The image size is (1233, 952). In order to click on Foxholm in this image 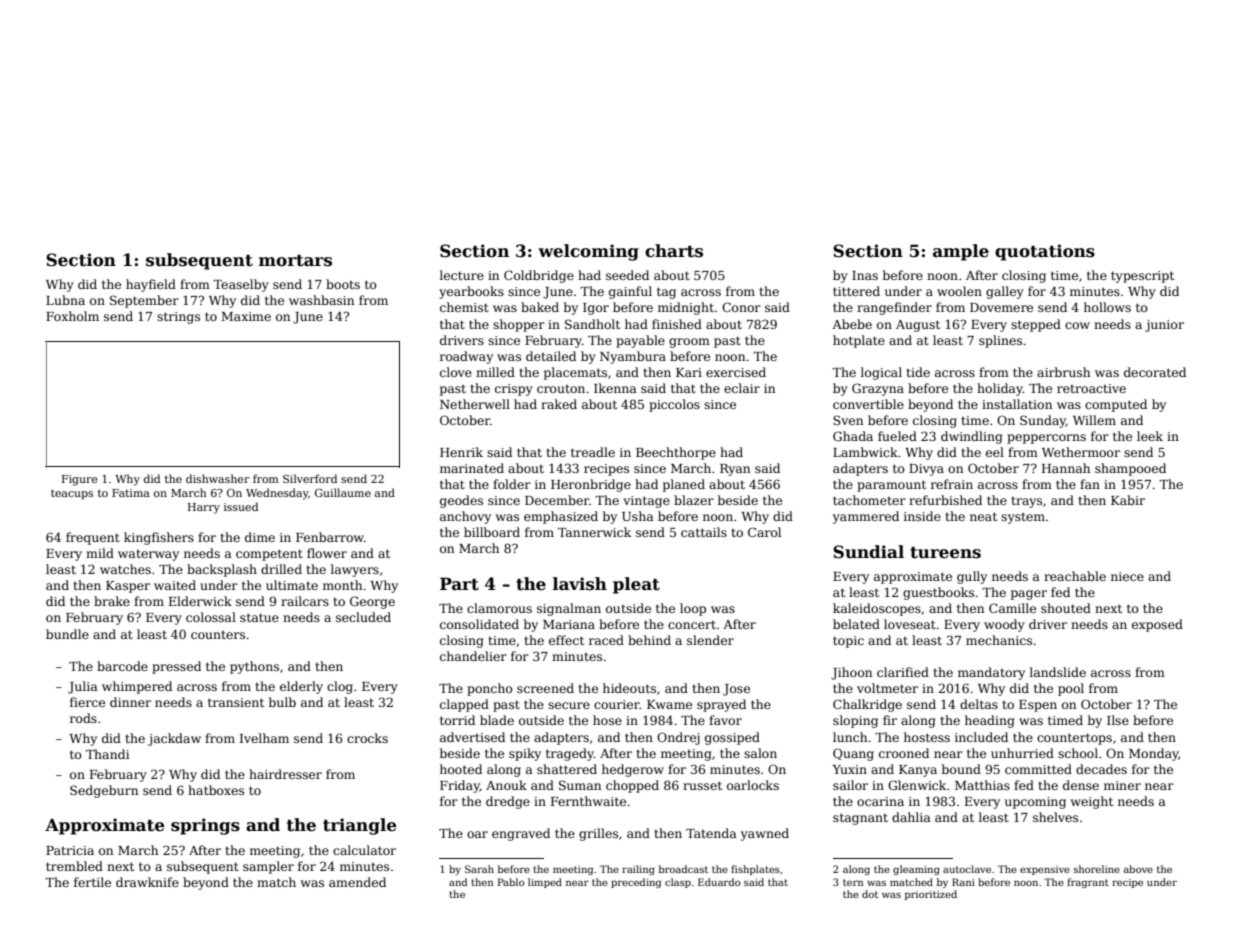, I will do `click(72, 316)`.
